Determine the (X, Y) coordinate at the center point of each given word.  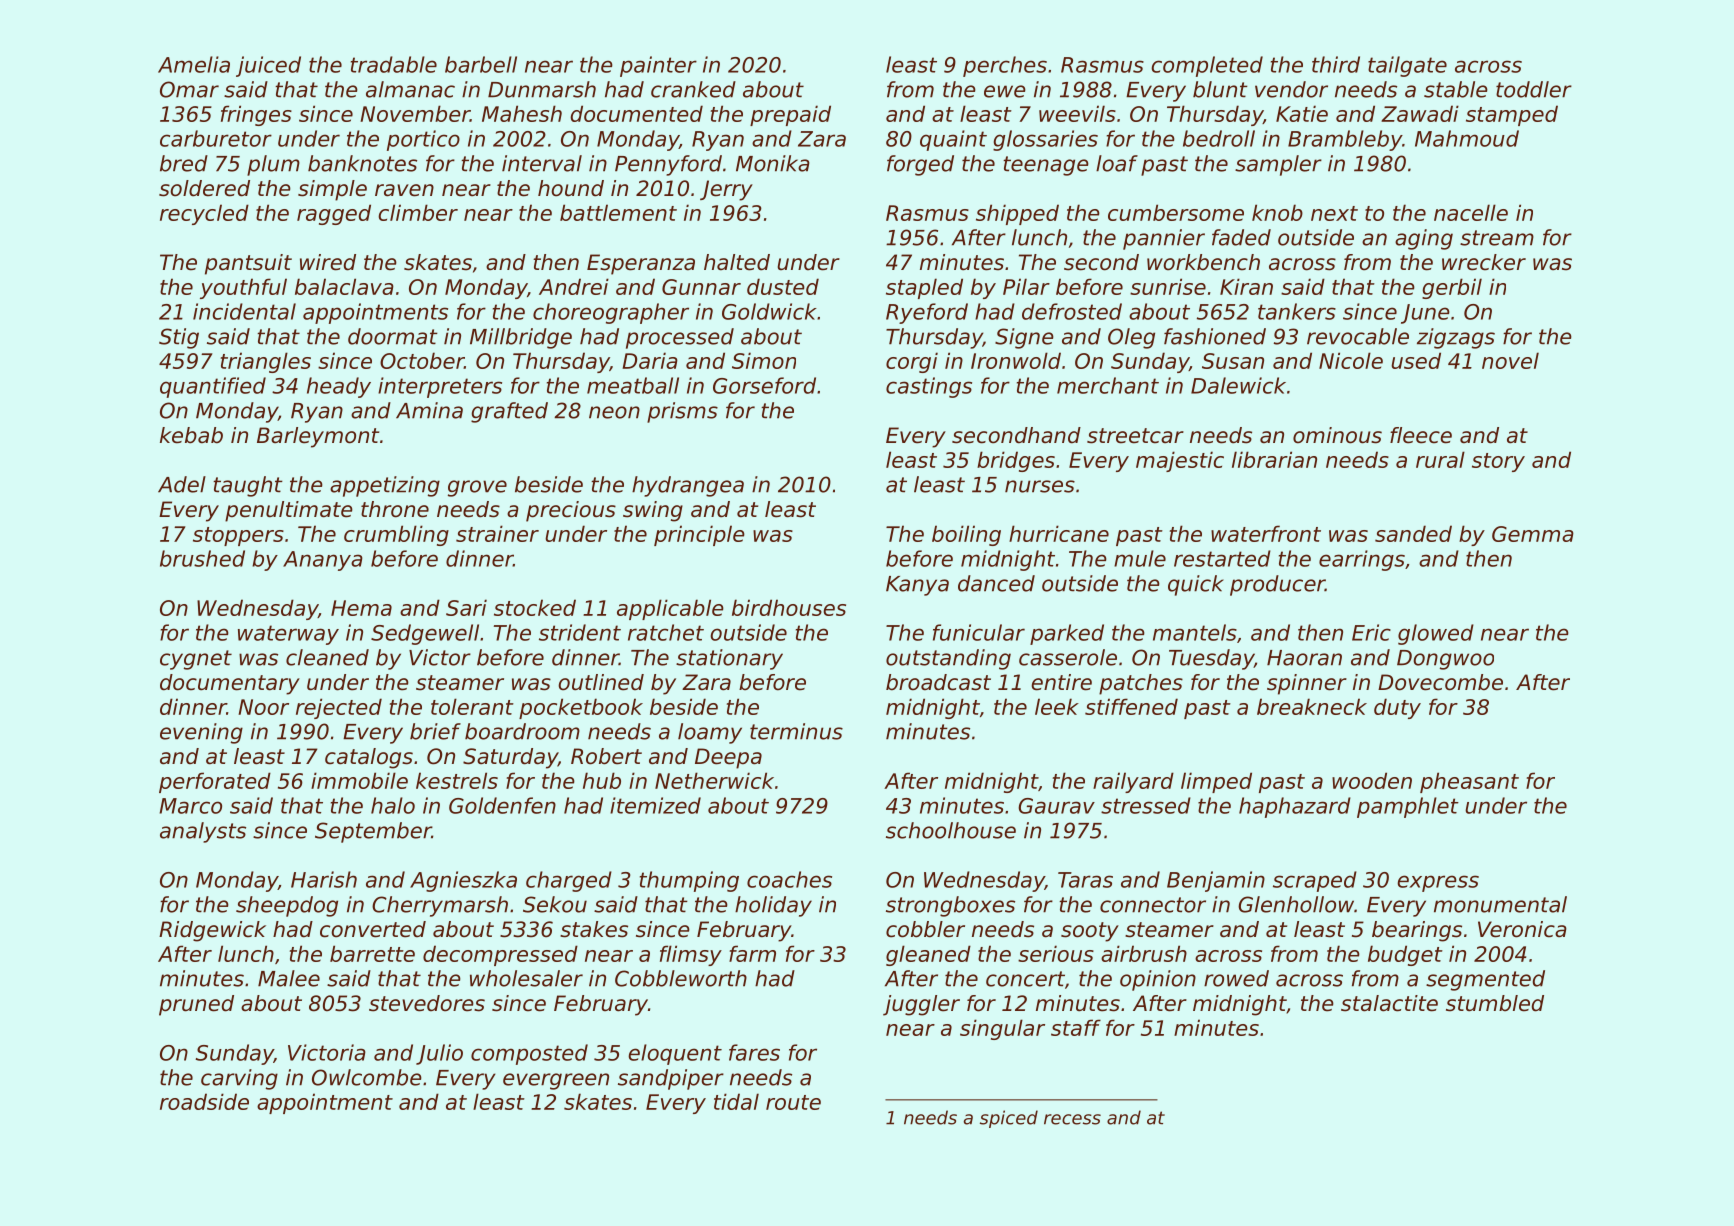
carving (239, 1079)
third (1336, 64)
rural (1440, 459)
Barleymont (318, 437)
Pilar (1026, 286)
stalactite (1389, 1003)
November (415, 113)
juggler (921, 1005)
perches (1005, 66)
